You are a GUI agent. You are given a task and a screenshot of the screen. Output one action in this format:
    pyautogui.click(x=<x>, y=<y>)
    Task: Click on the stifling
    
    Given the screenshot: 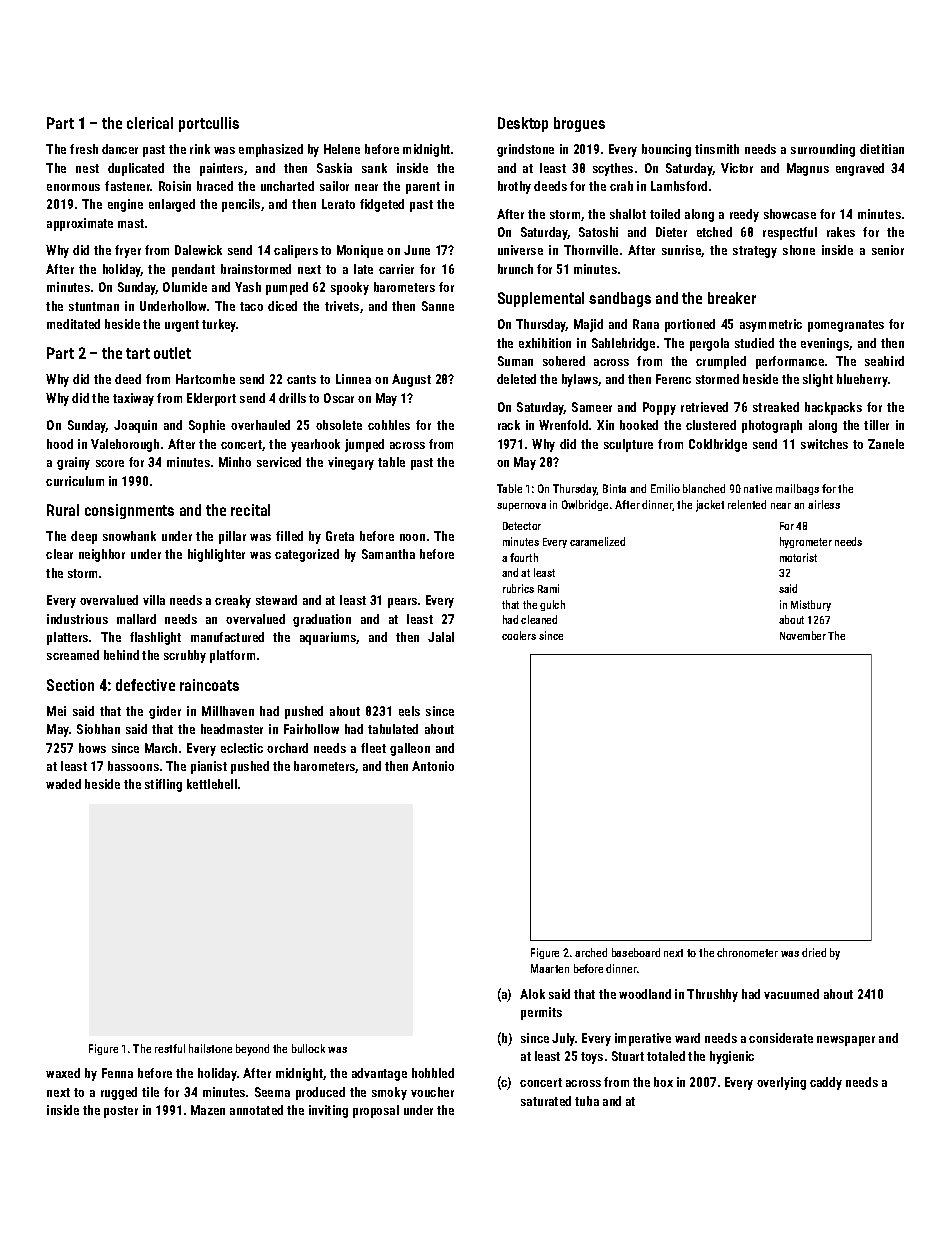 What is the action you would take?
    pyautogui.click(x=163, y=785)
